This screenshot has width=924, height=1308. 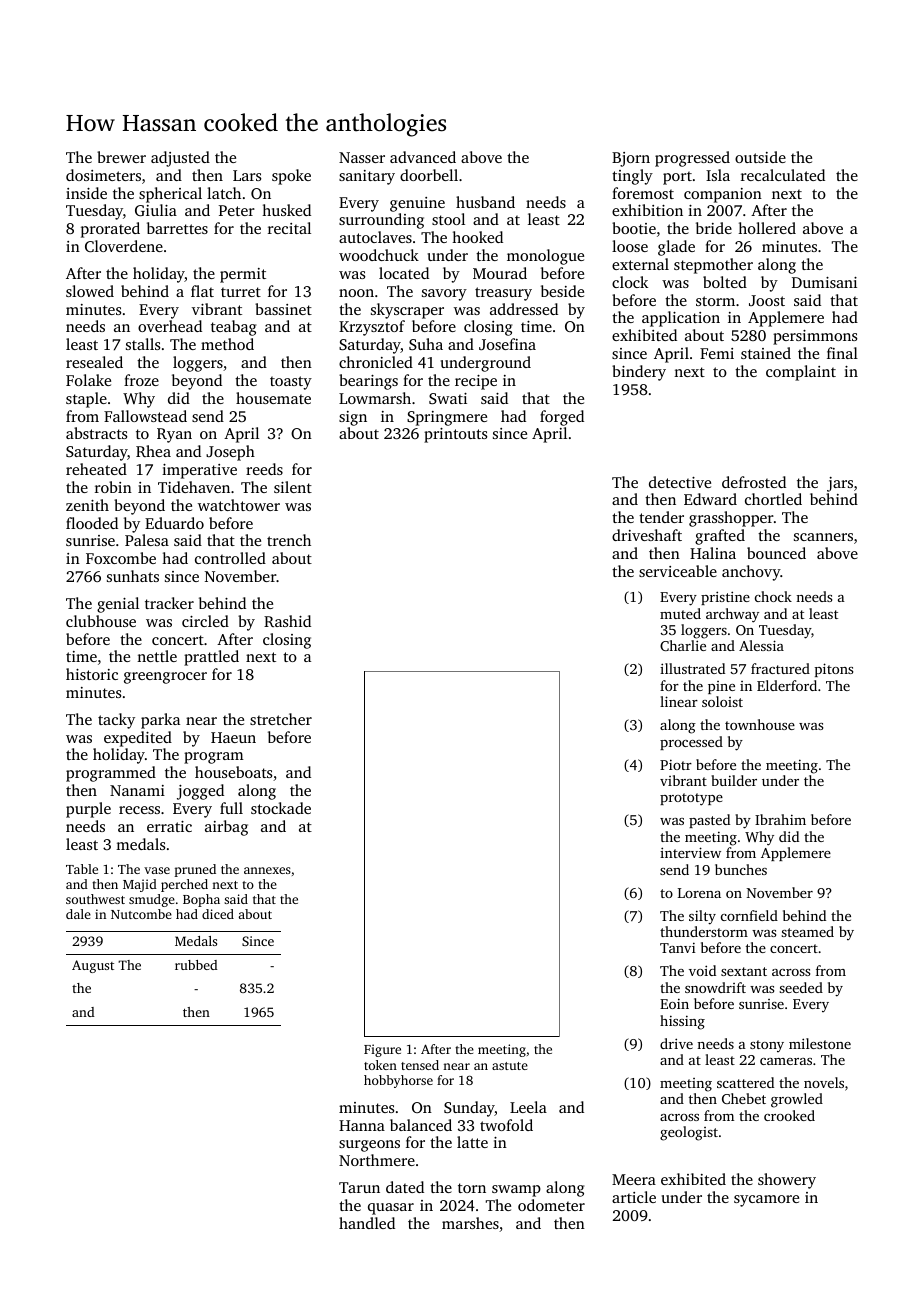 I want to click on Tarun, so click(x=359, y=1187).
